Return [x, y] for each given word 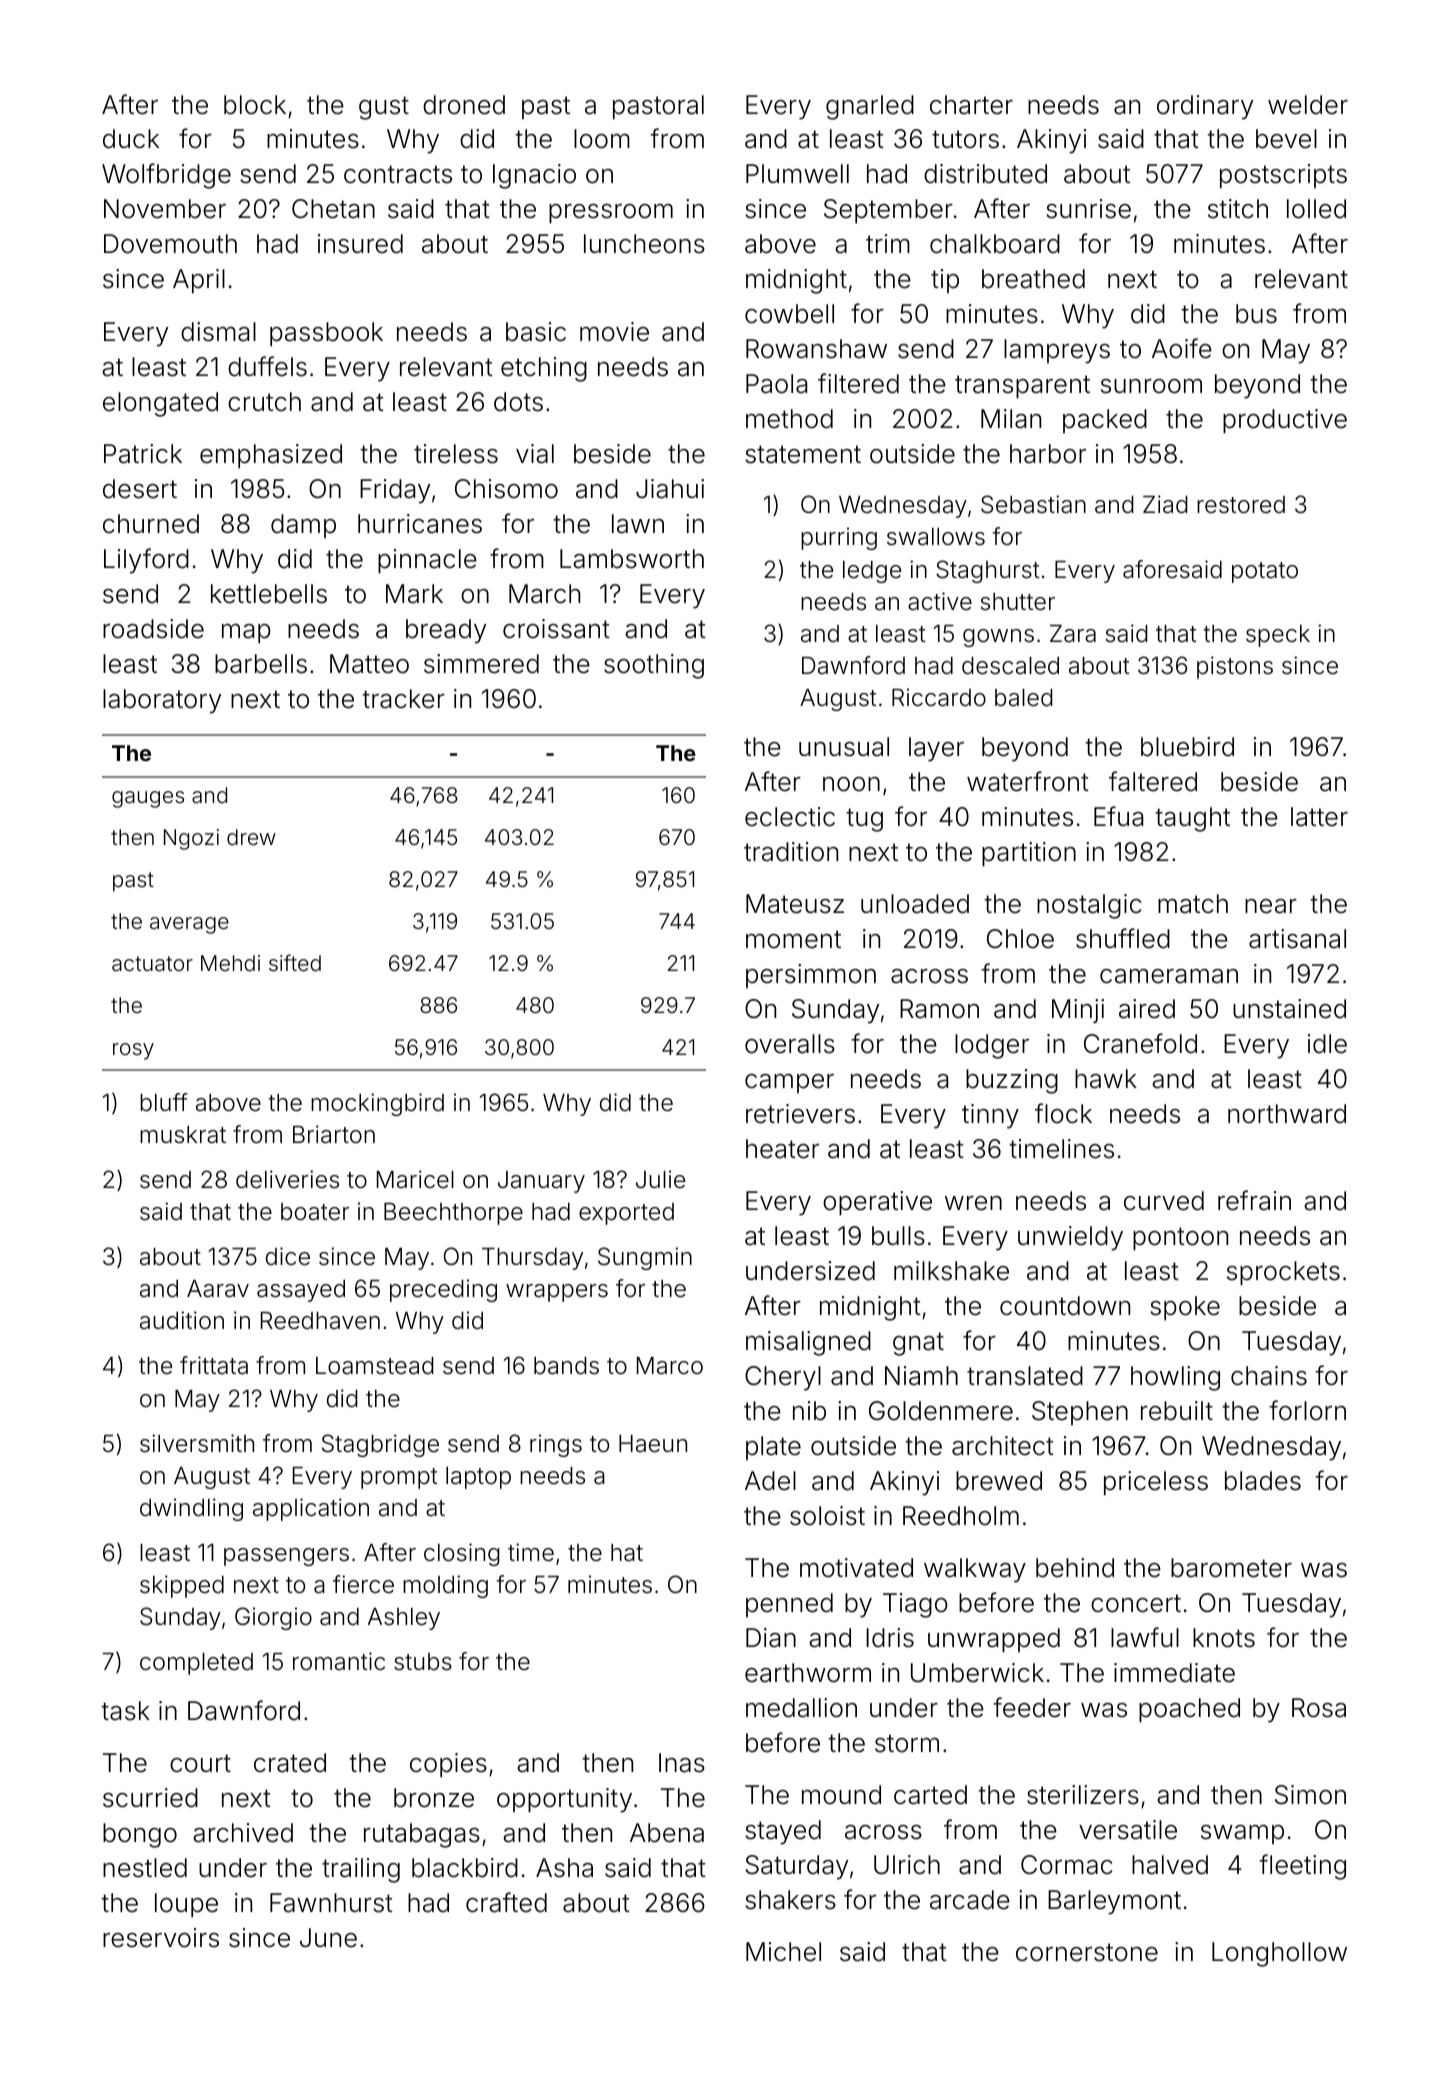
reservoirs [161, 1938]
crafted [506, 1902]
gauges [148, 799]
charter [971, 105]
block [255, 105]
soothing [654, 666]
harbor [1048, 454]
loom [602, 139]
